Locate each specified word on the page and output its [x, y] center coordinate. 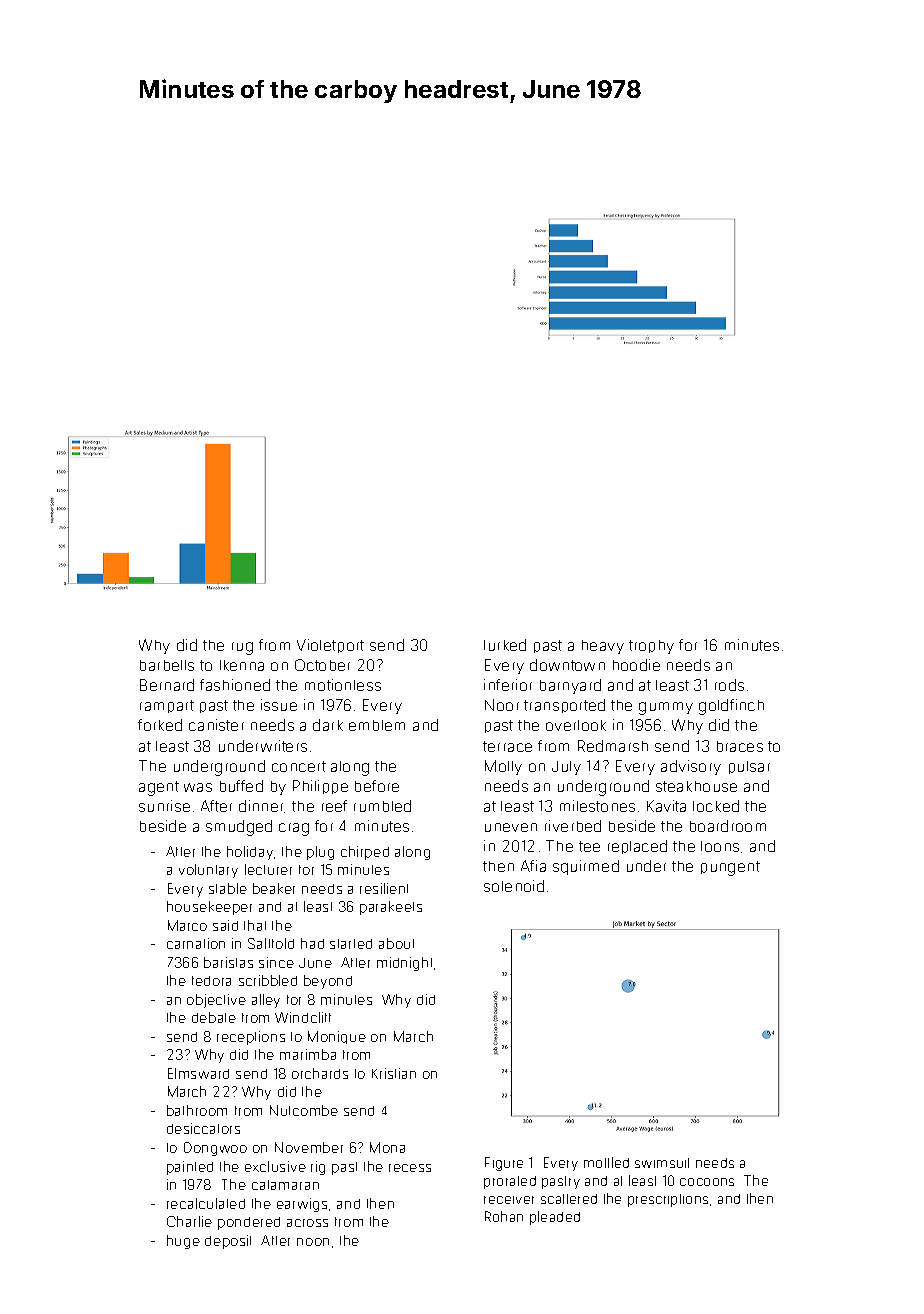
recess [410, 1168]
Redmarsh [613, 746]
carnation [196, 943]
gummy [666, 708]
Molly [503, 767]
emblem [377, 725]
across [307, 1223]
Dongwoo [215, 1149]
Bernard [167, 685]
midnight [404, 964]
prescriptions [668, 1200]
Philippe [320, 787]
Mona [387, 1147]
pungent [730, 868]
